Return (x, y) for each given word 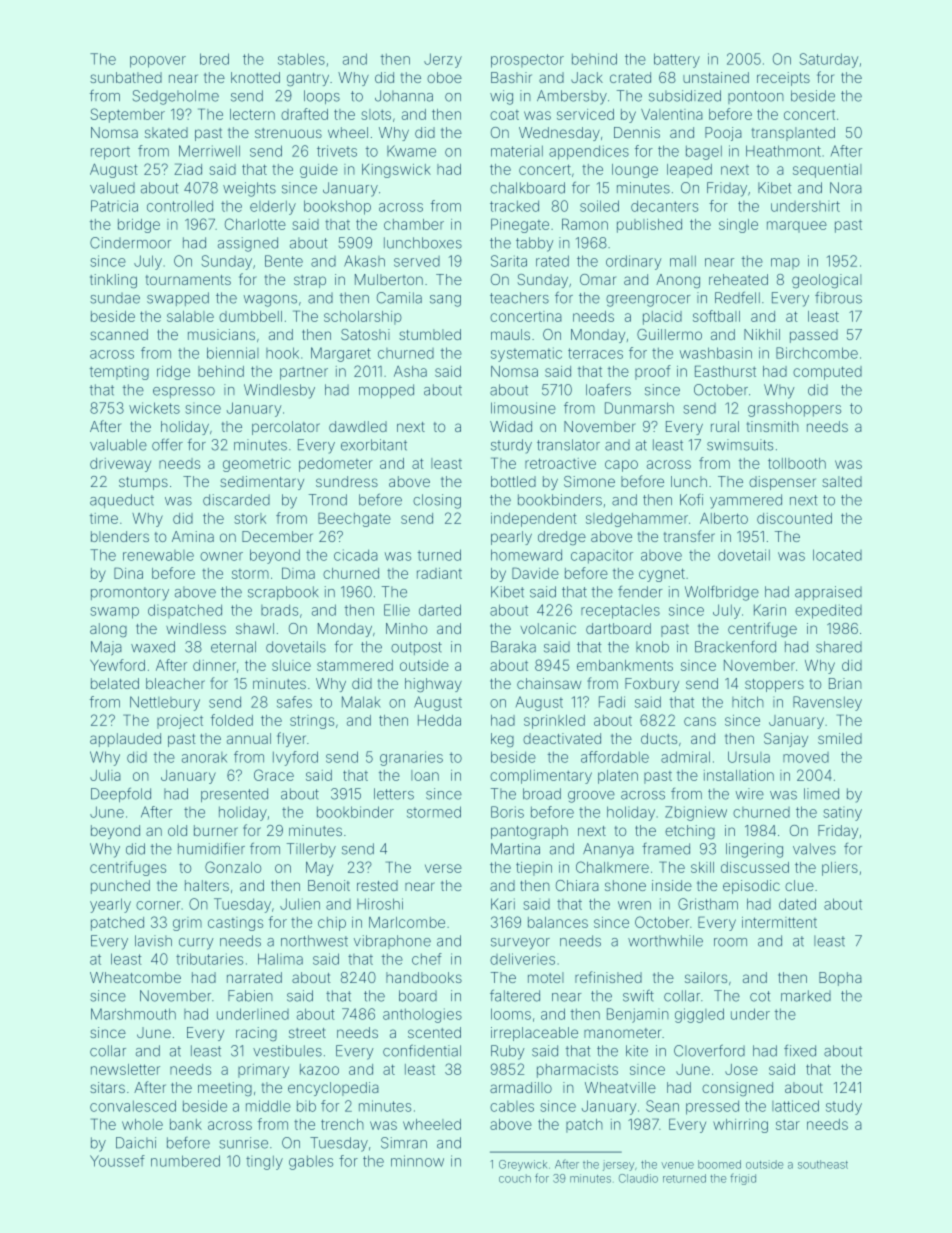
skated (166, 132)
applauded (125, 740)
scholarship (363, 318)
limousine (523, 408)
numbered (185, 1161)
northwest (314, 941)
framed (666, 849)
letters (394, 794)
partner (304, 373)
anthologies (422, 1015)
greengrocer (648, 301)
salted (842, 481)
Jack (587, 77)
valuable (118, 445)
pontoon (756, 97)
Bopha (840, 979)
